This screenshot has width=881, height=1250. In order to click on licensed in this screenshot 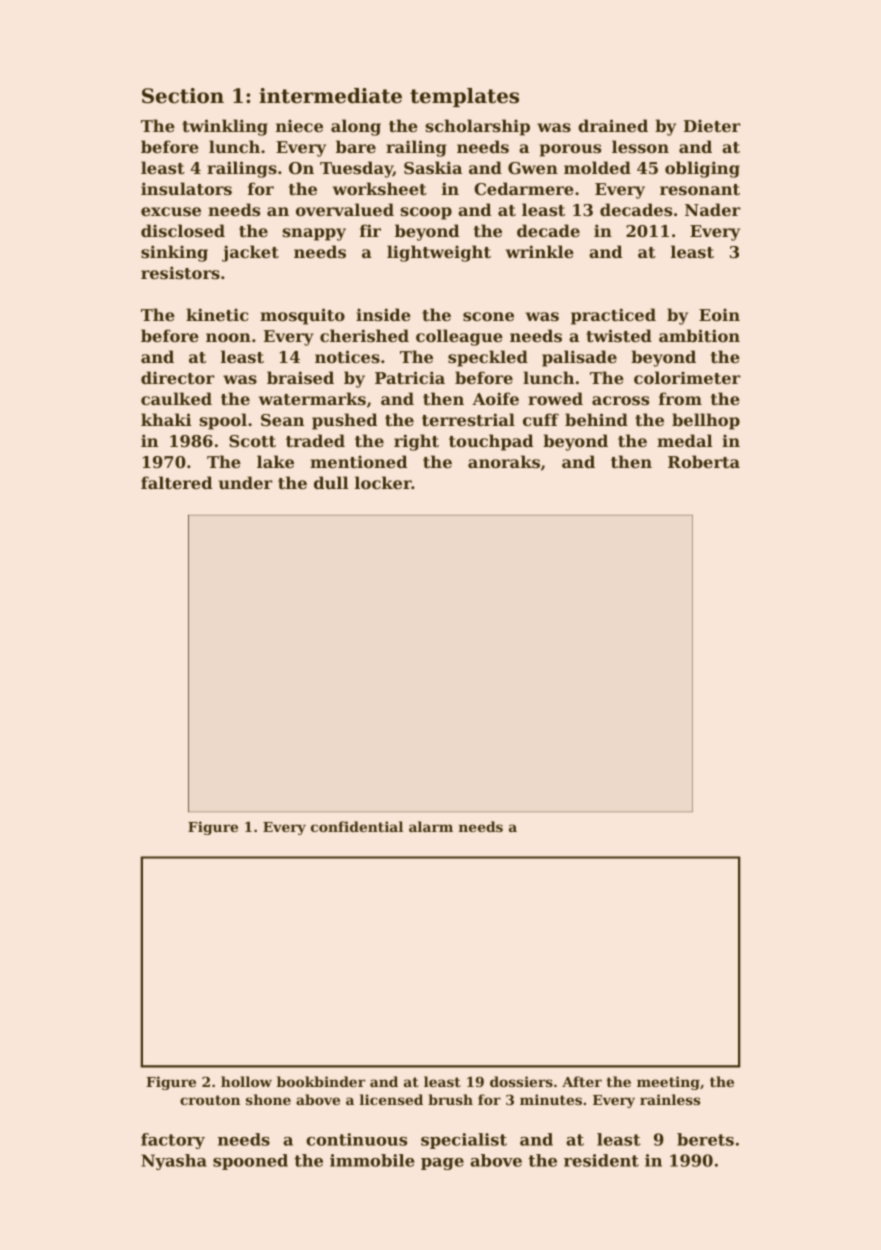, I will do `click(391, 1099)`.
